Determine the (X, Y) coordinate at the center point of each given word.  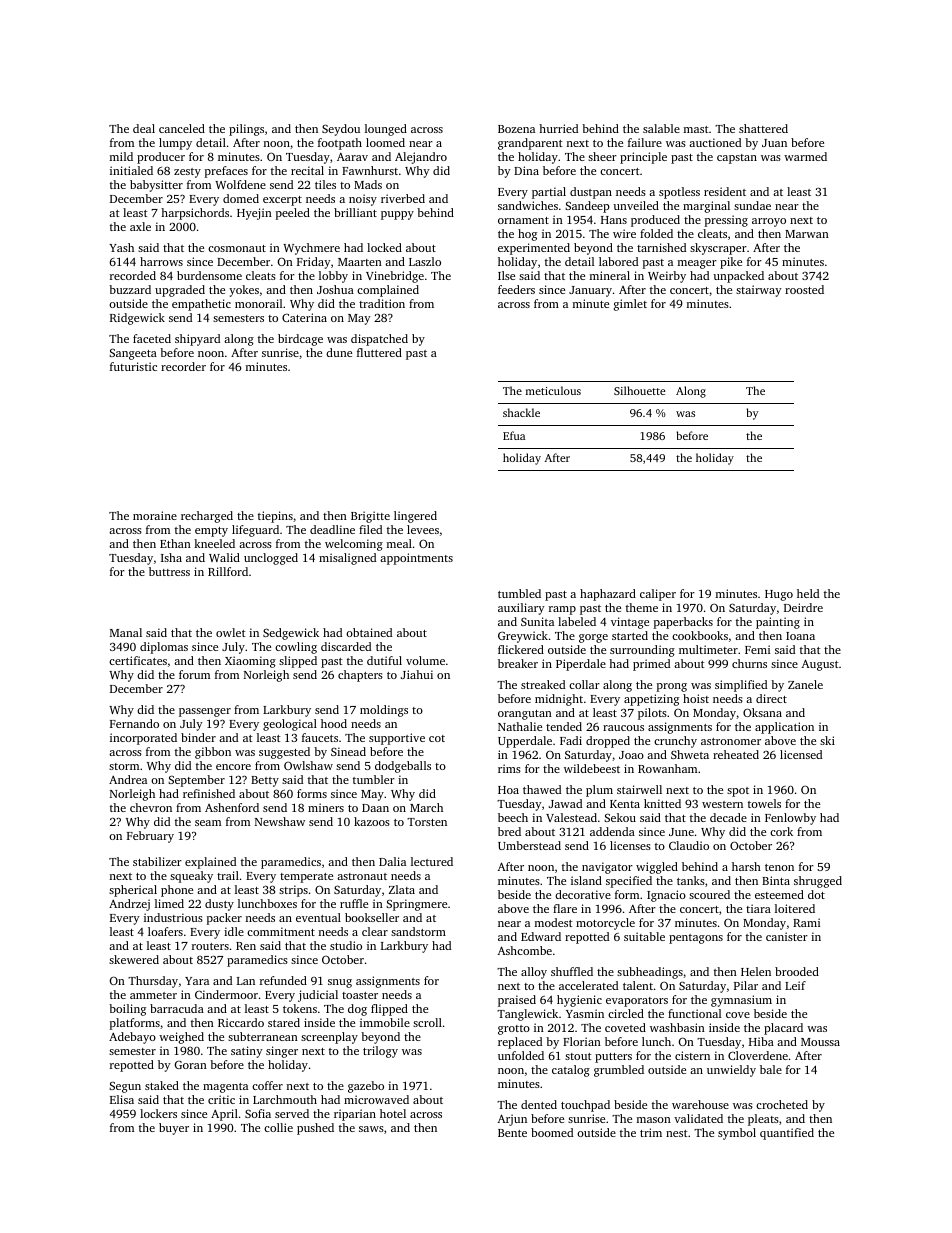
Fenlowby (790, 819)
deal (144, 128)
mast (696, 129)
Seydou (341, 130)
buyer (174, 1129)
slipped (298, 662)
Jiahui (417, 674)
